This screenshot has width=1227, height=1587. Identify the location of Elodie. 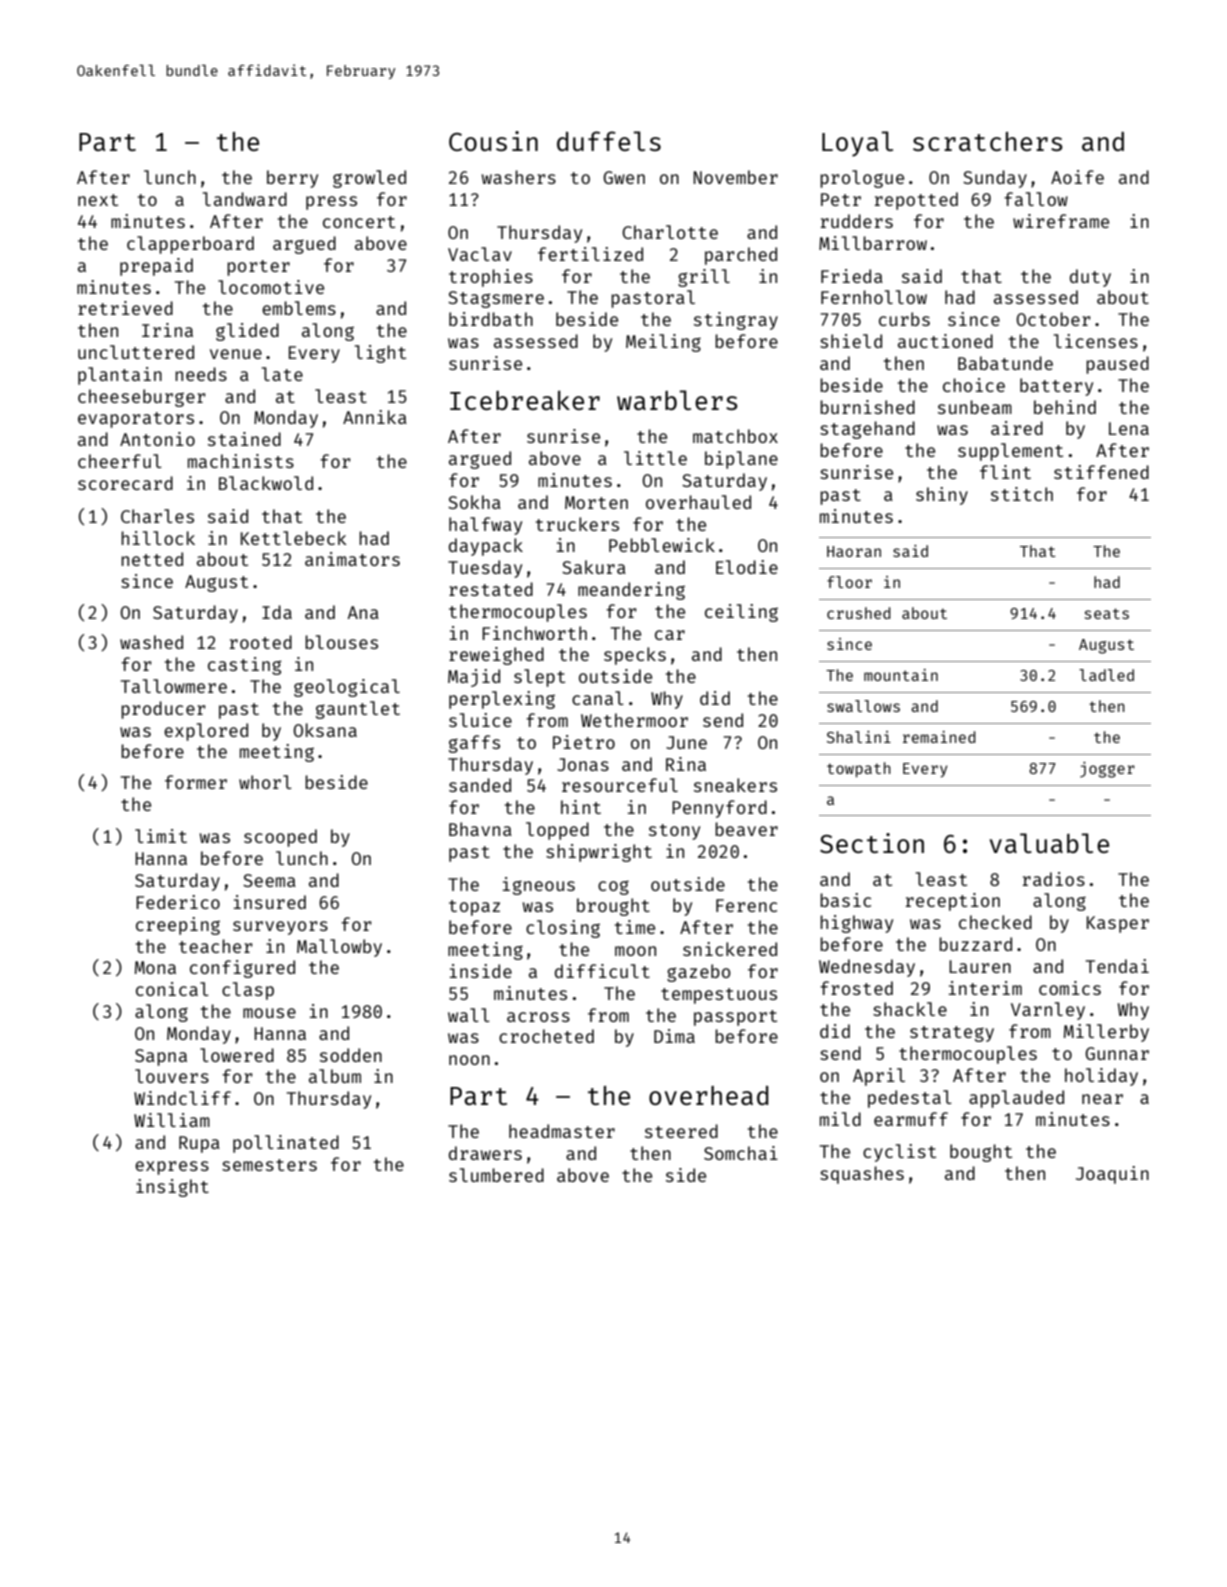
(747, 567).
